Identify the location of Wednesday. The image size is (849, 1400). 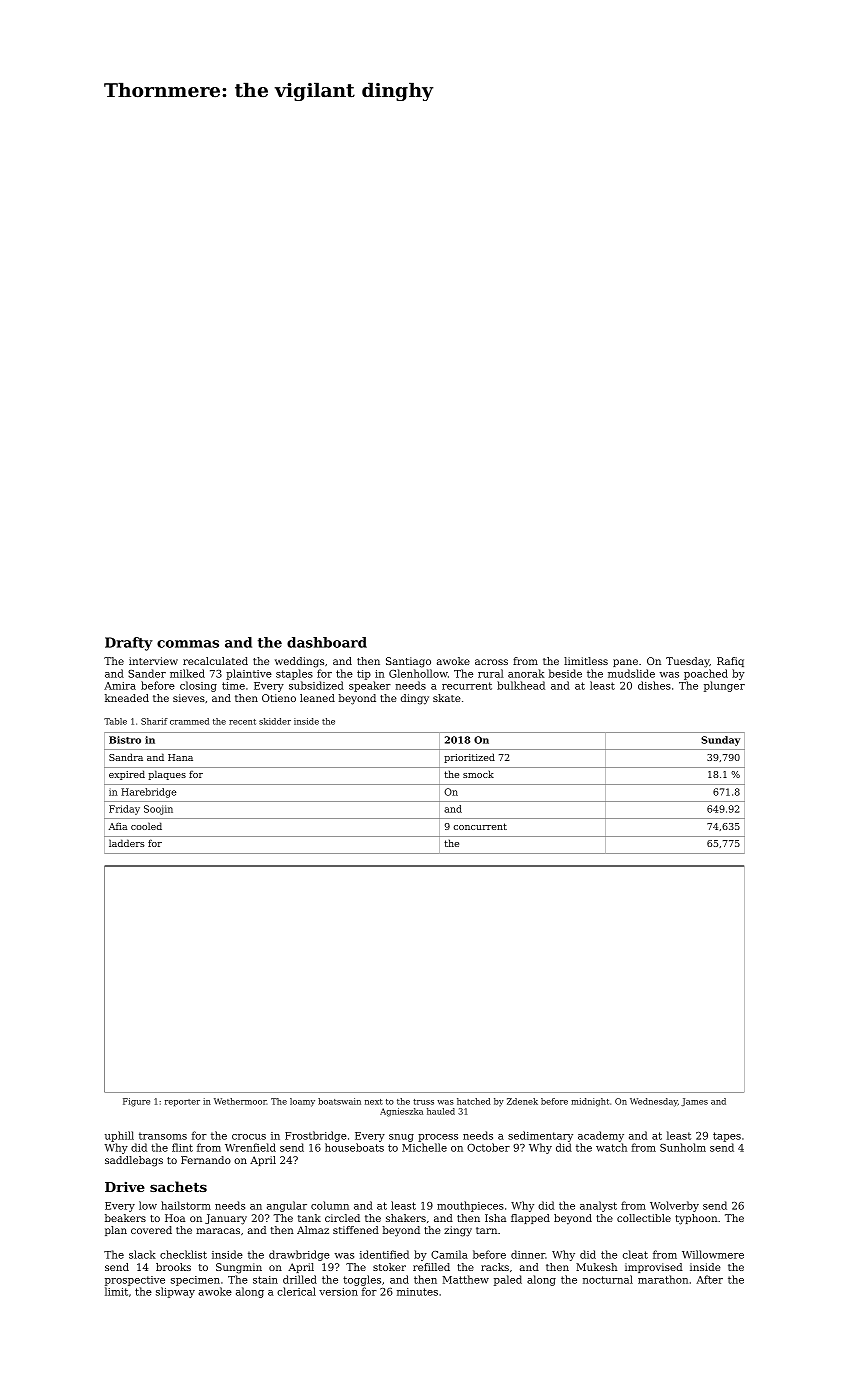
(654, 1102).
